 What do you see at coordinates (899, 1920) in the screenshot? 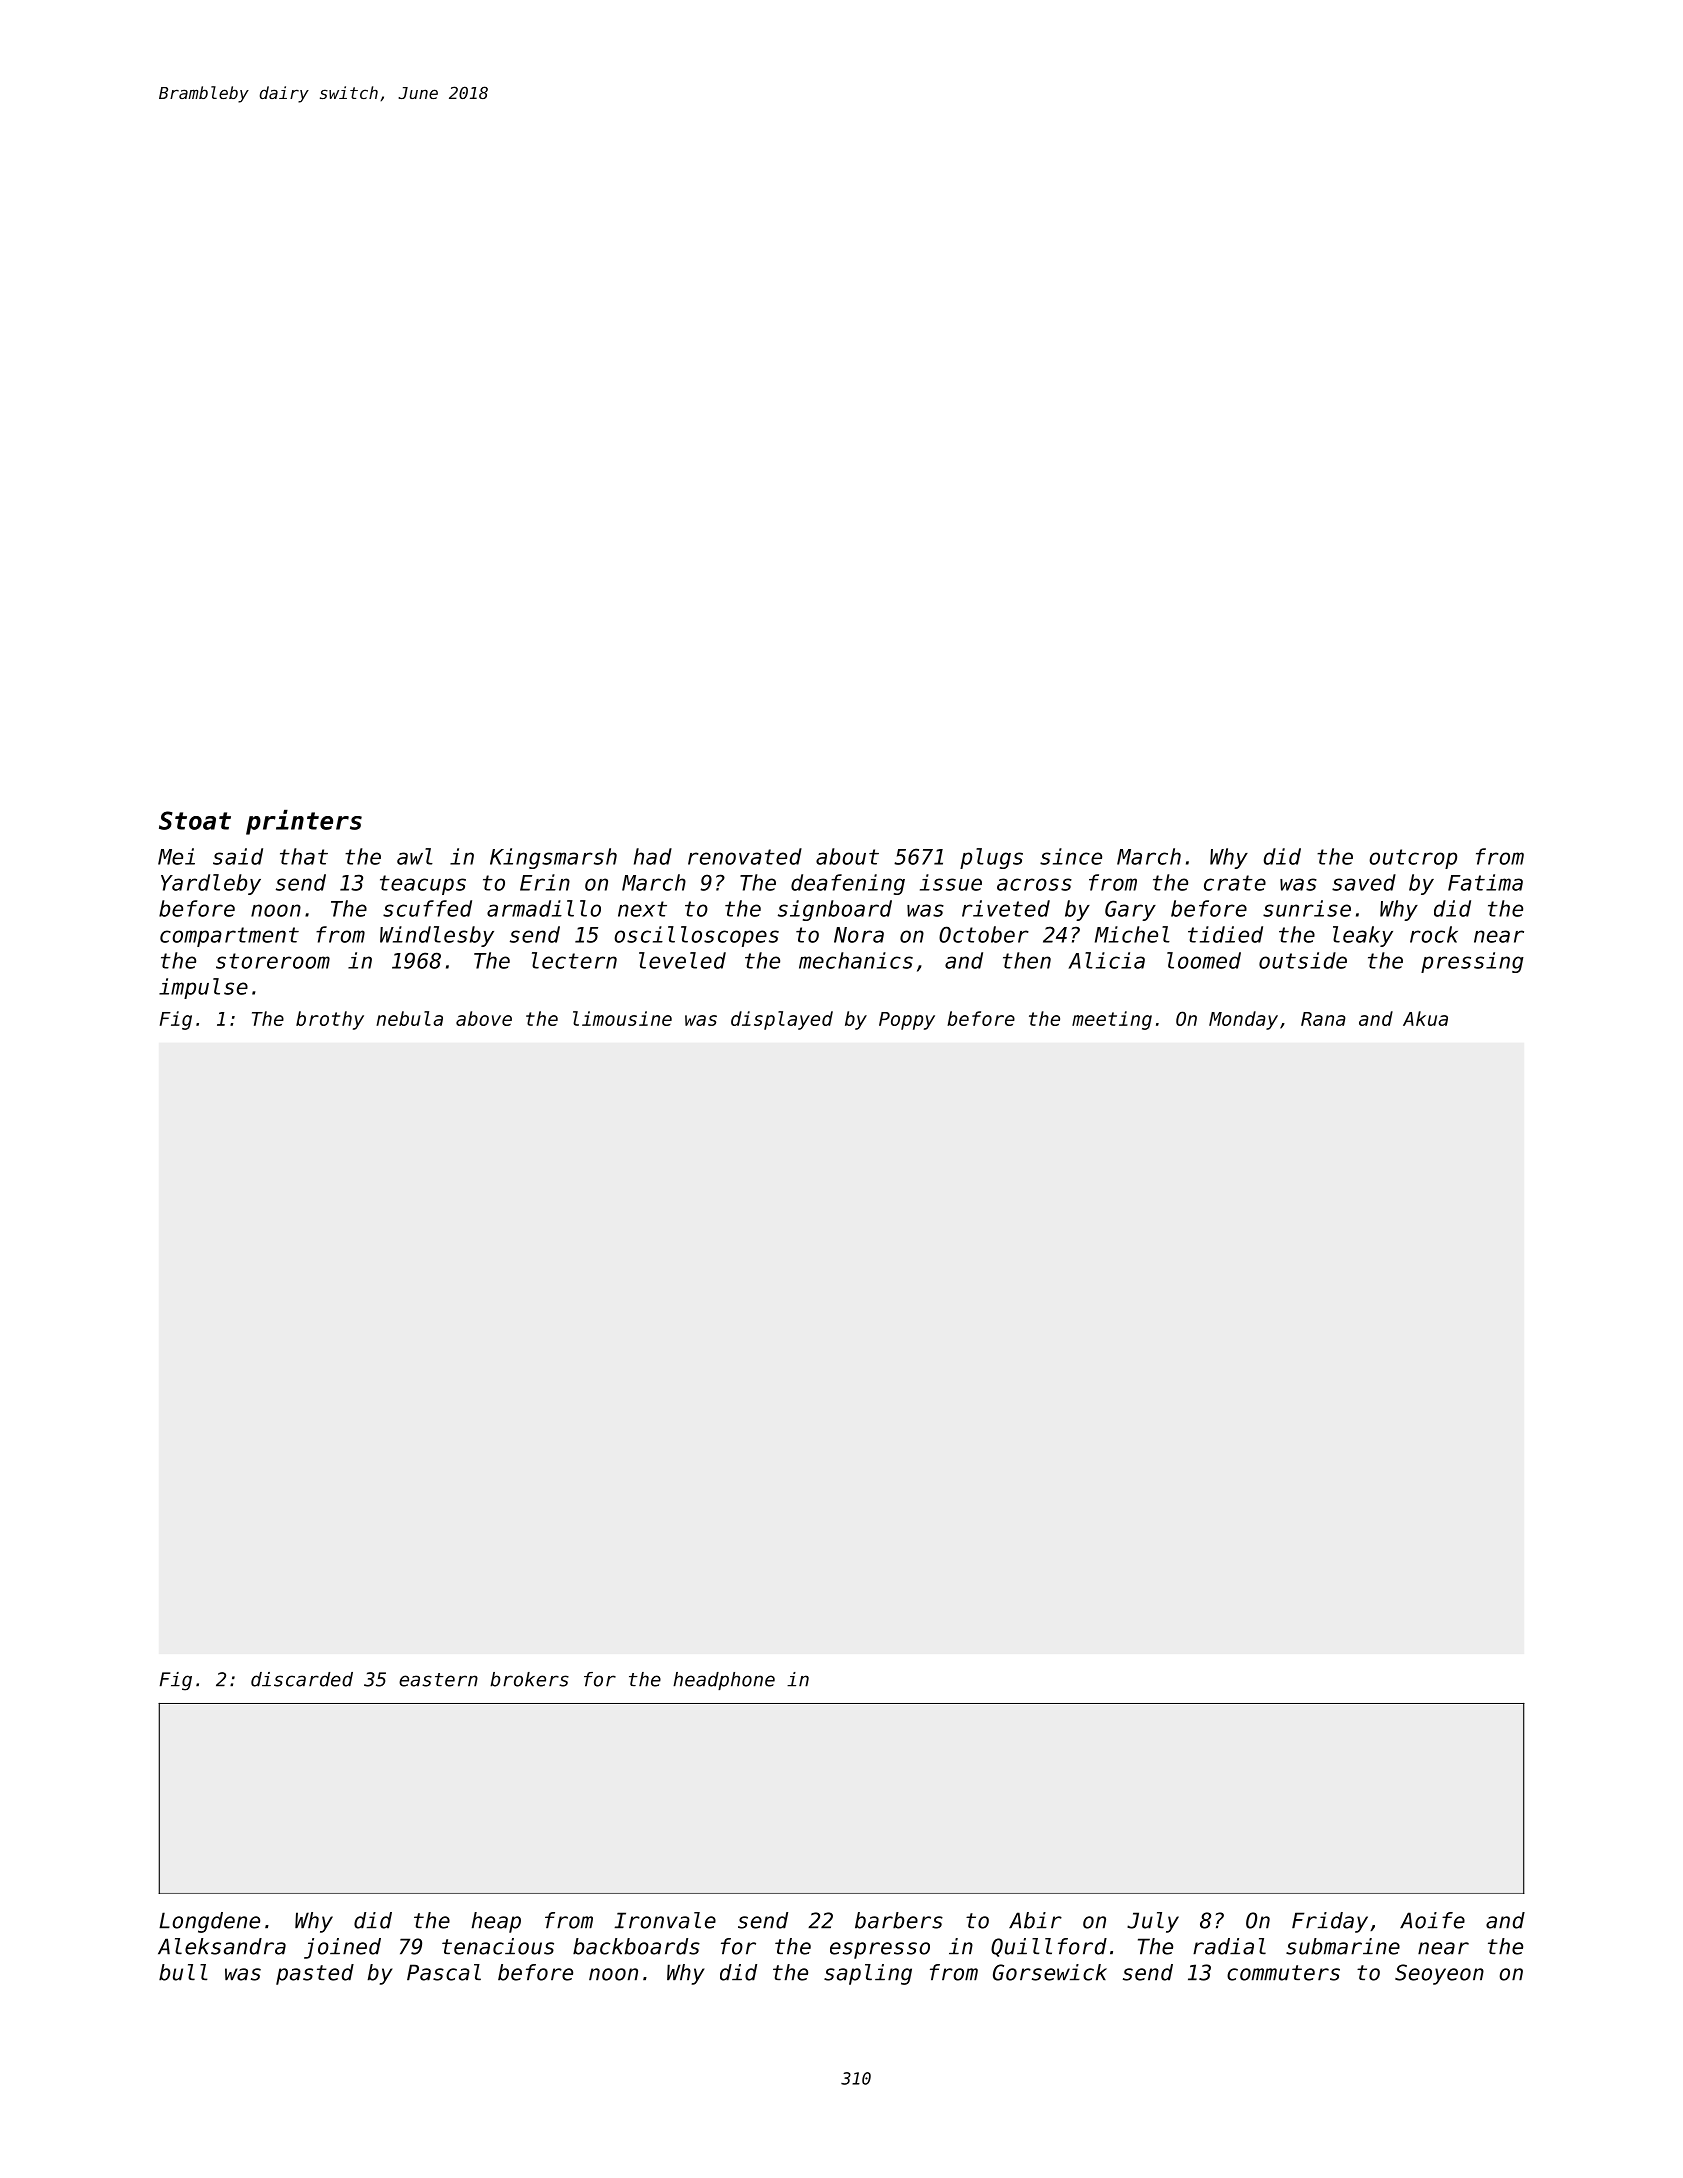
I see `barbers` at bounding box center [899, 1920].
